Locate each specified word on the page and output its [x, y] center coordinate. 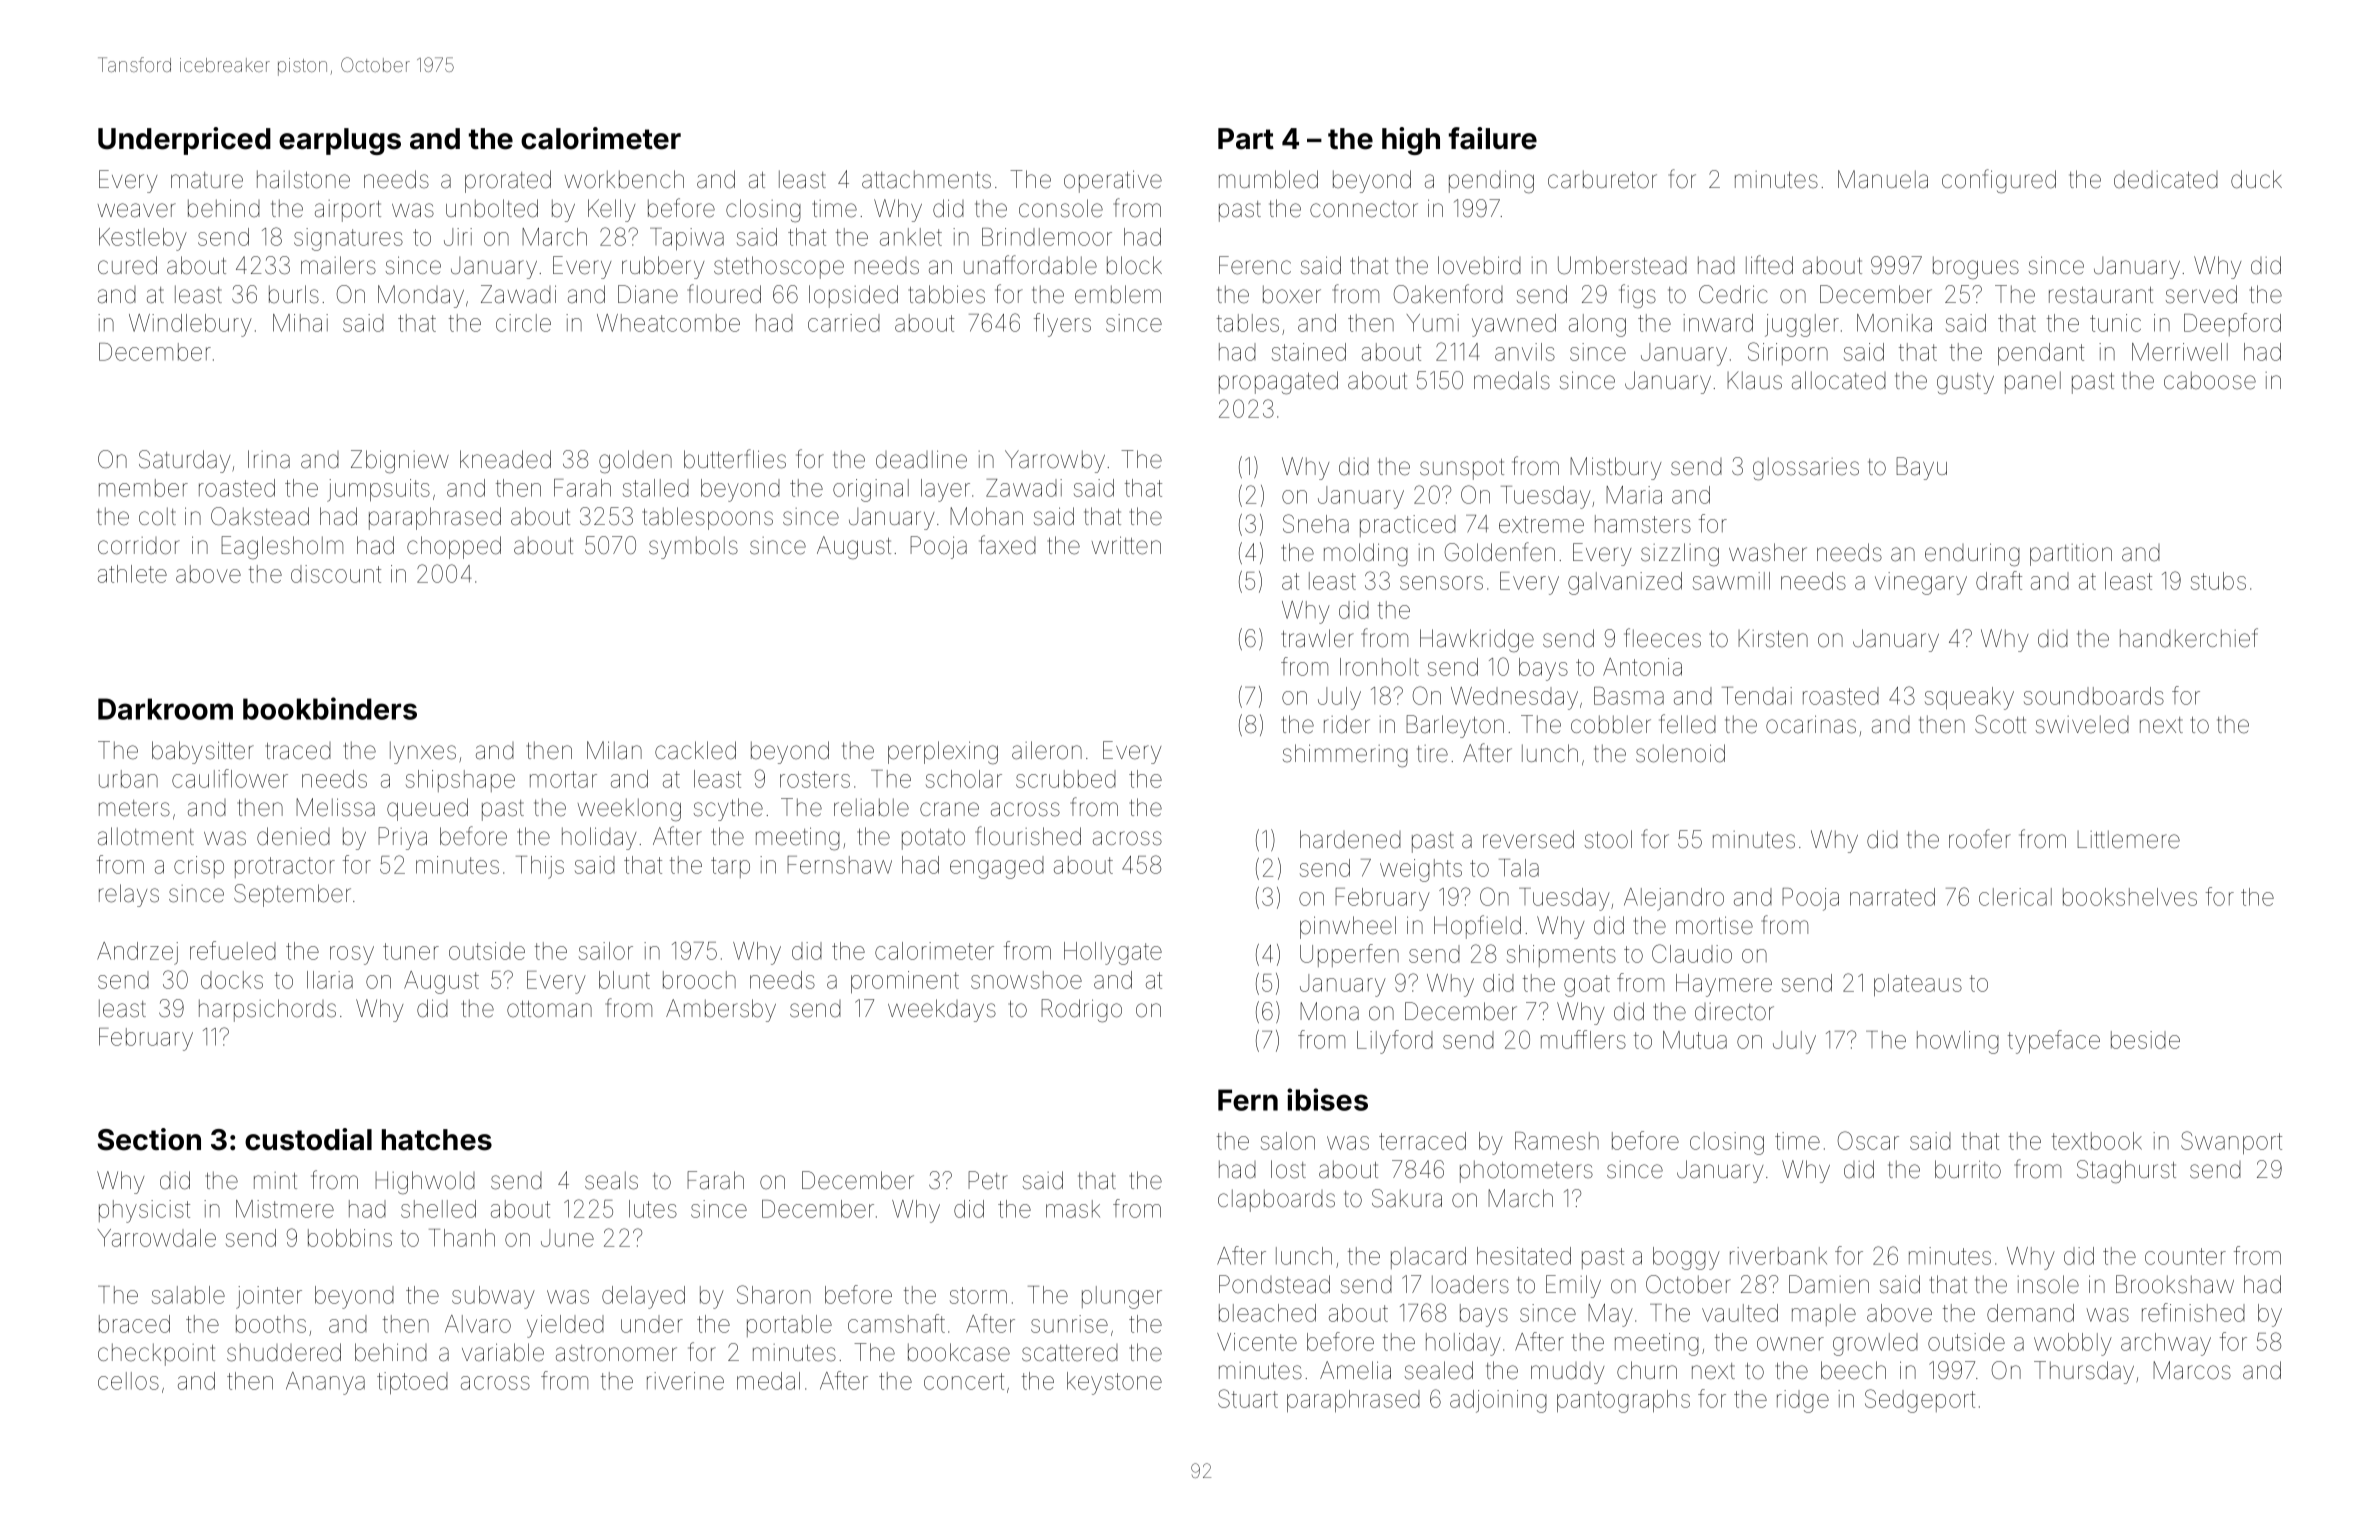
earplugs [340, 141]
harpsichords [267, 1010]
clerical [2015, 897]
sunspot [1462, 469]
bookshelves [2130, 897]
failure [1493, 138]
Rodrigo [1081, 1010]
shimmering [1345, 755]
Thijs [540, 867]
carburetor [1602, 179]
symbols [693, 547]
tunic [2115, 323]
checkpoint [156, 1354]
